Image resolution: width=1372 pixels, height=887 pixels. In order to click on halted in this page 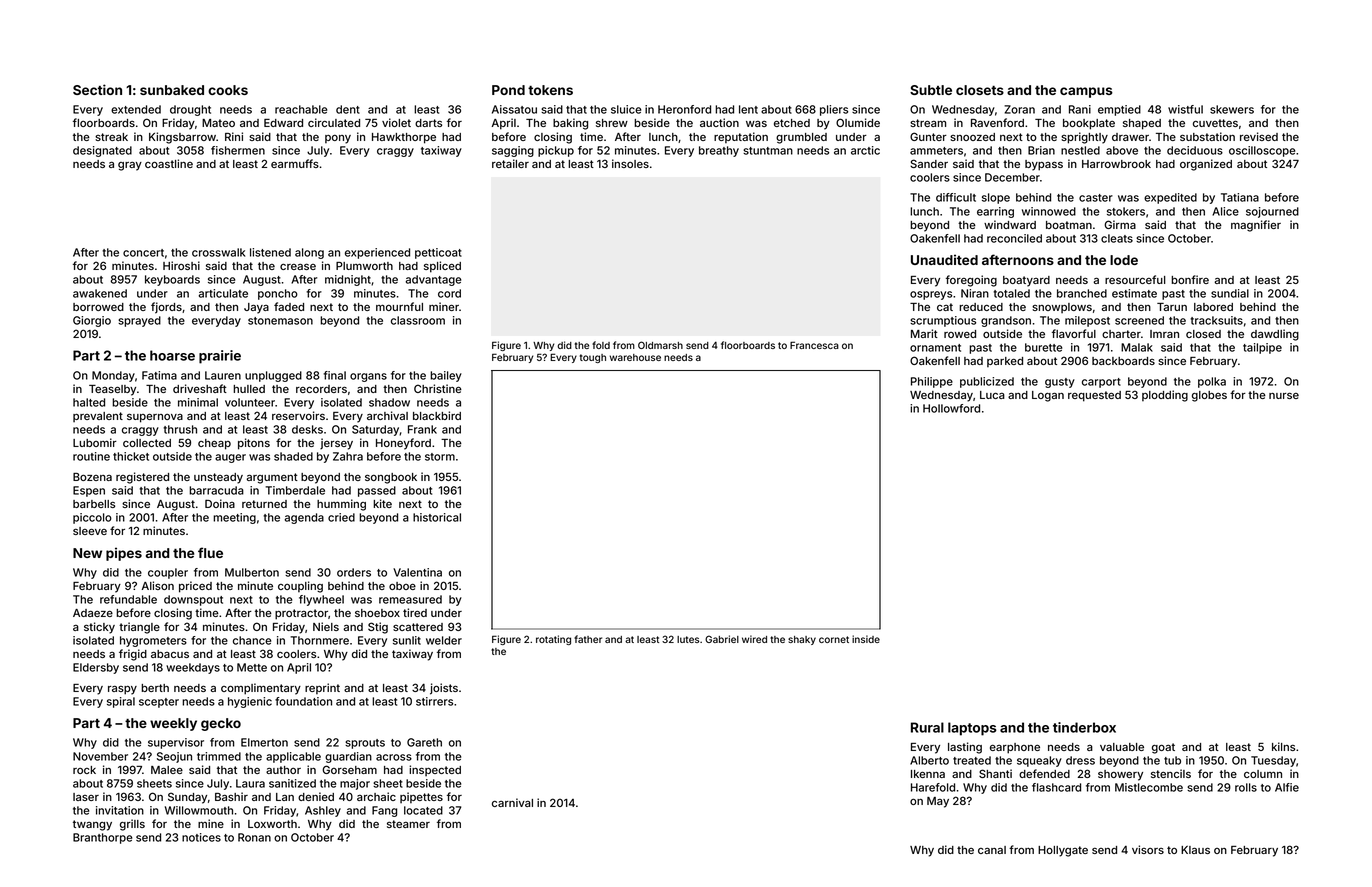, I will do `click(89, 402)`.
